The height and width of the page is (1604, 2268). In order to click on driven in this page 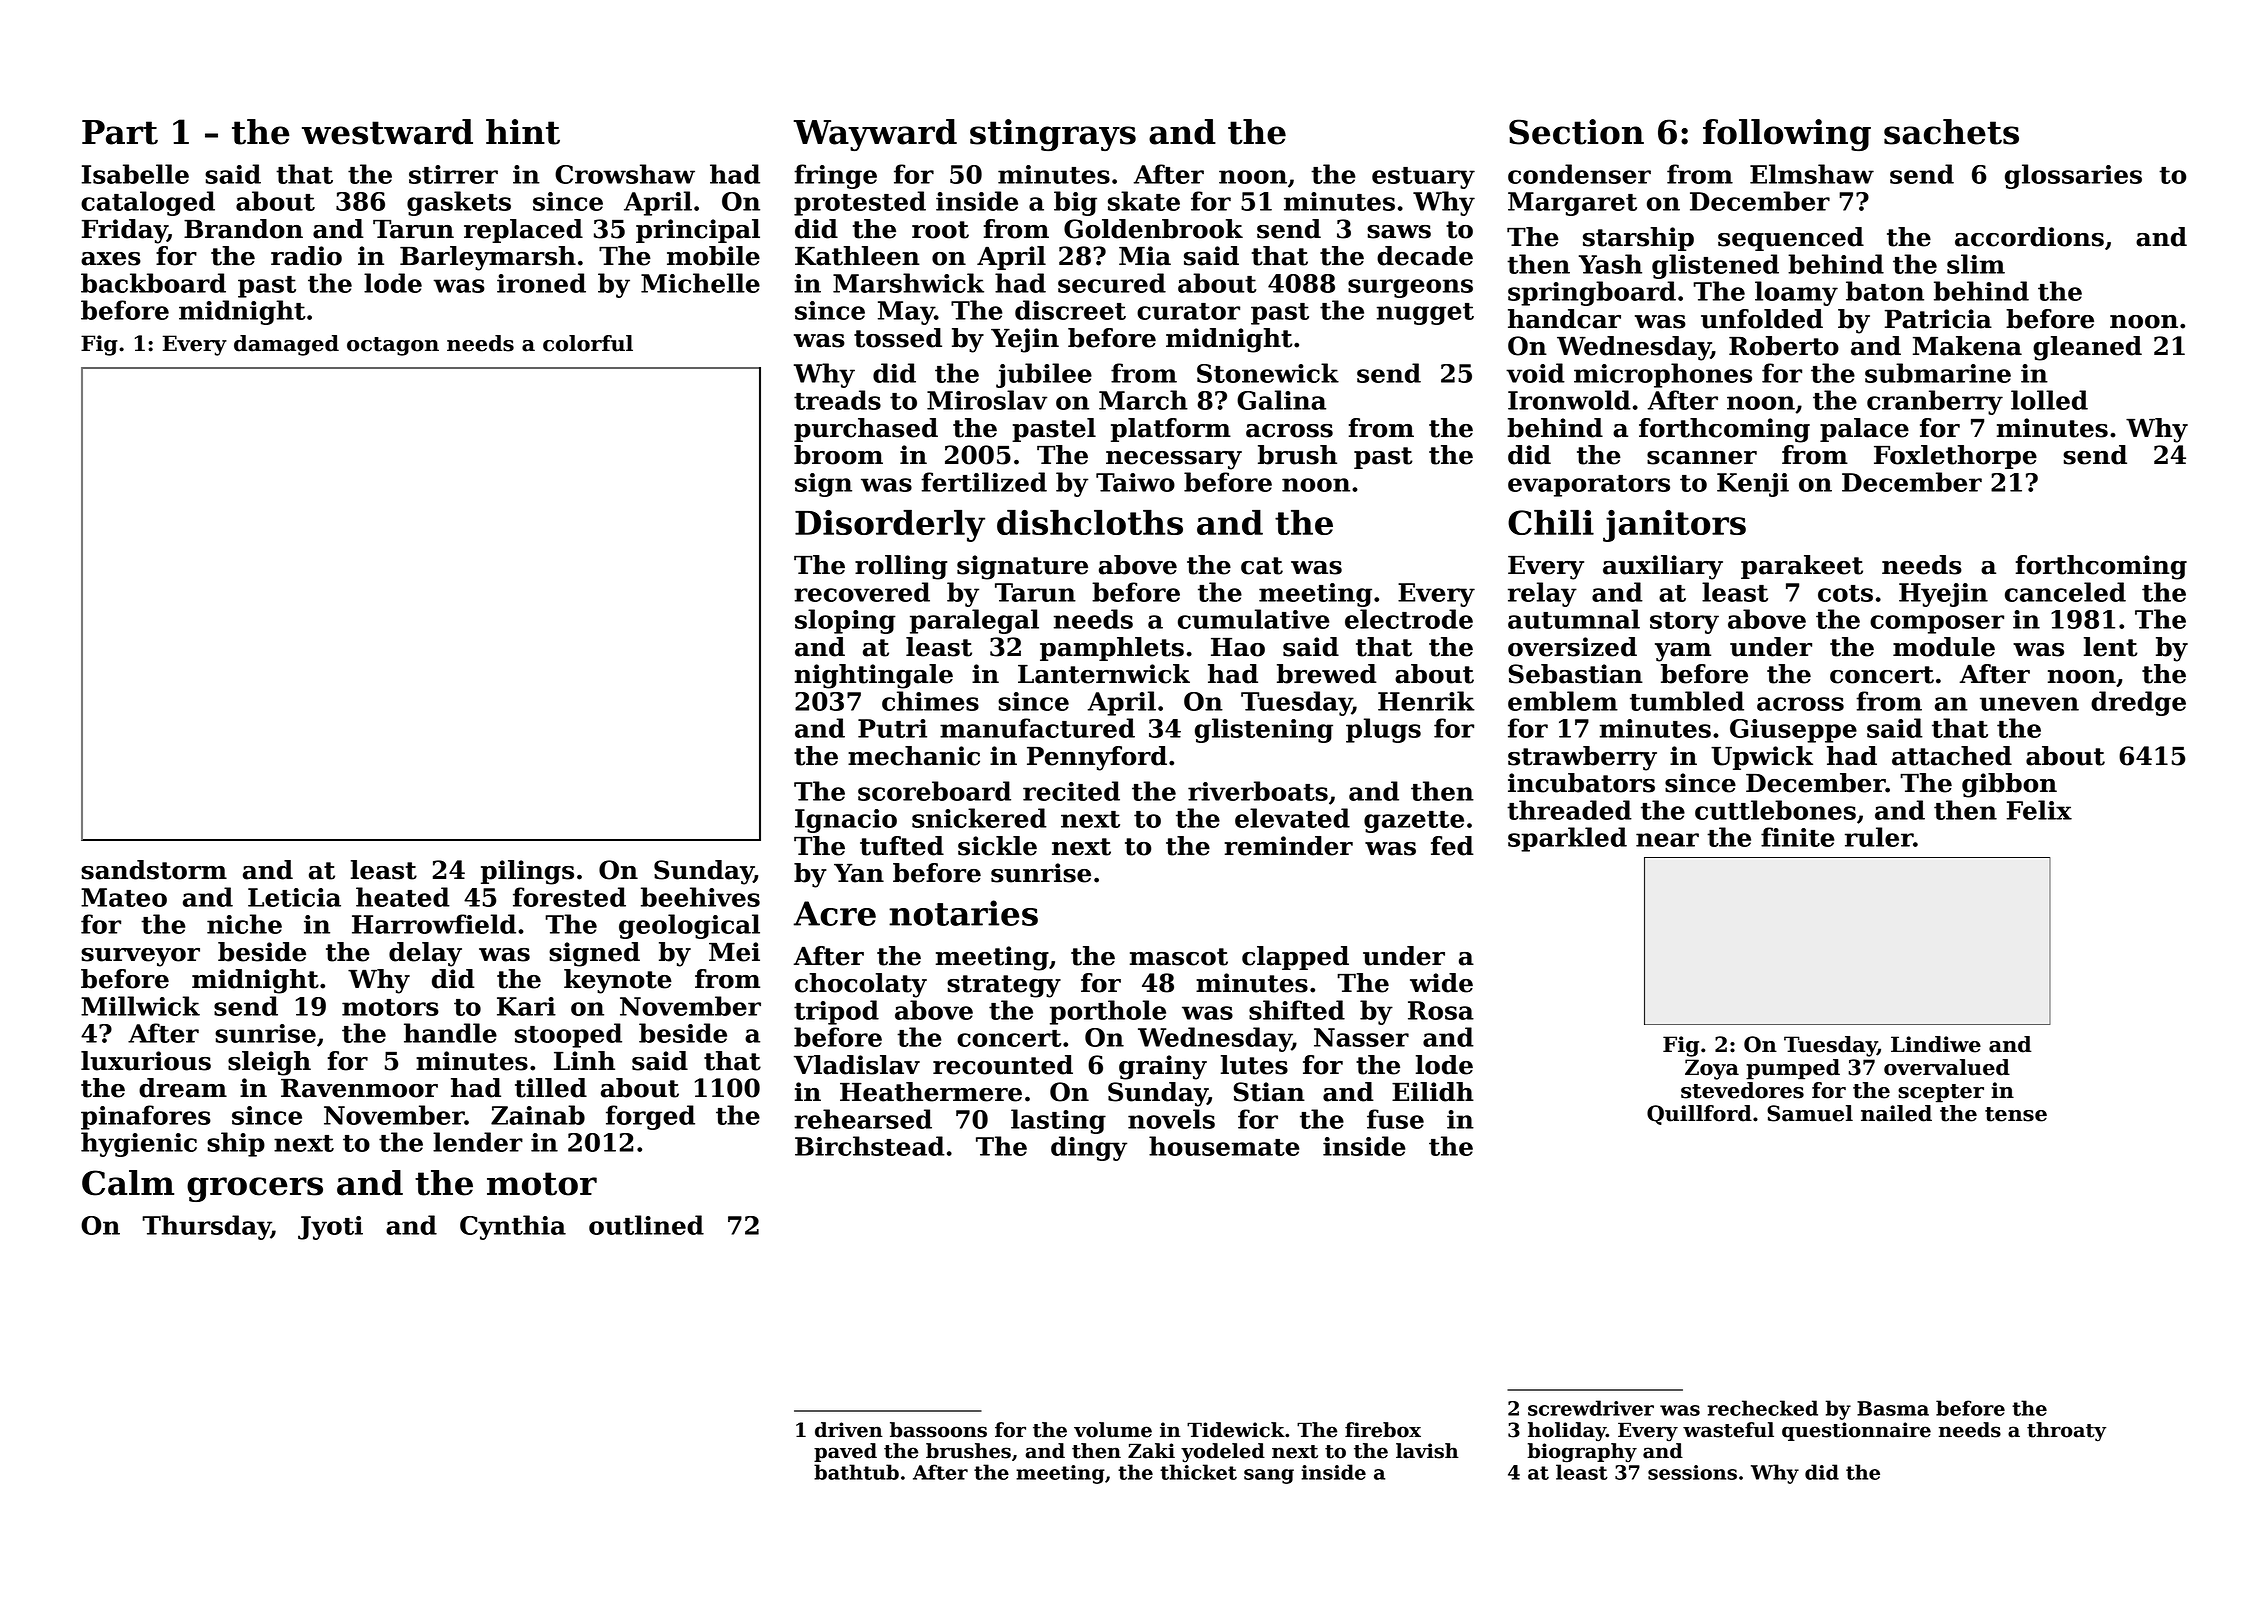, I will do `click(849, 1430)`.
